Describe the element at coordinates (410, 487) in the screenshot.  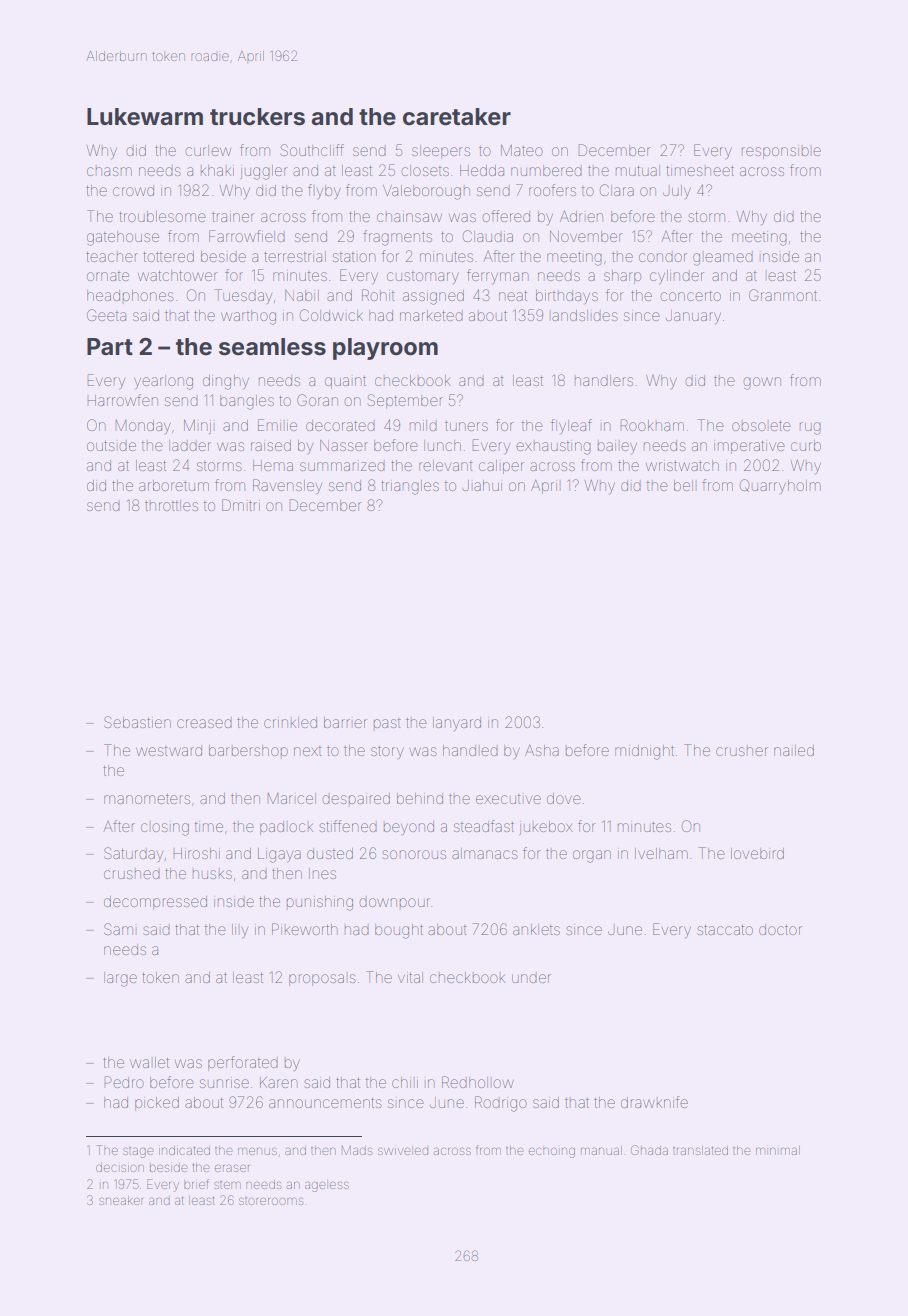
I see `triangles` at that location.
